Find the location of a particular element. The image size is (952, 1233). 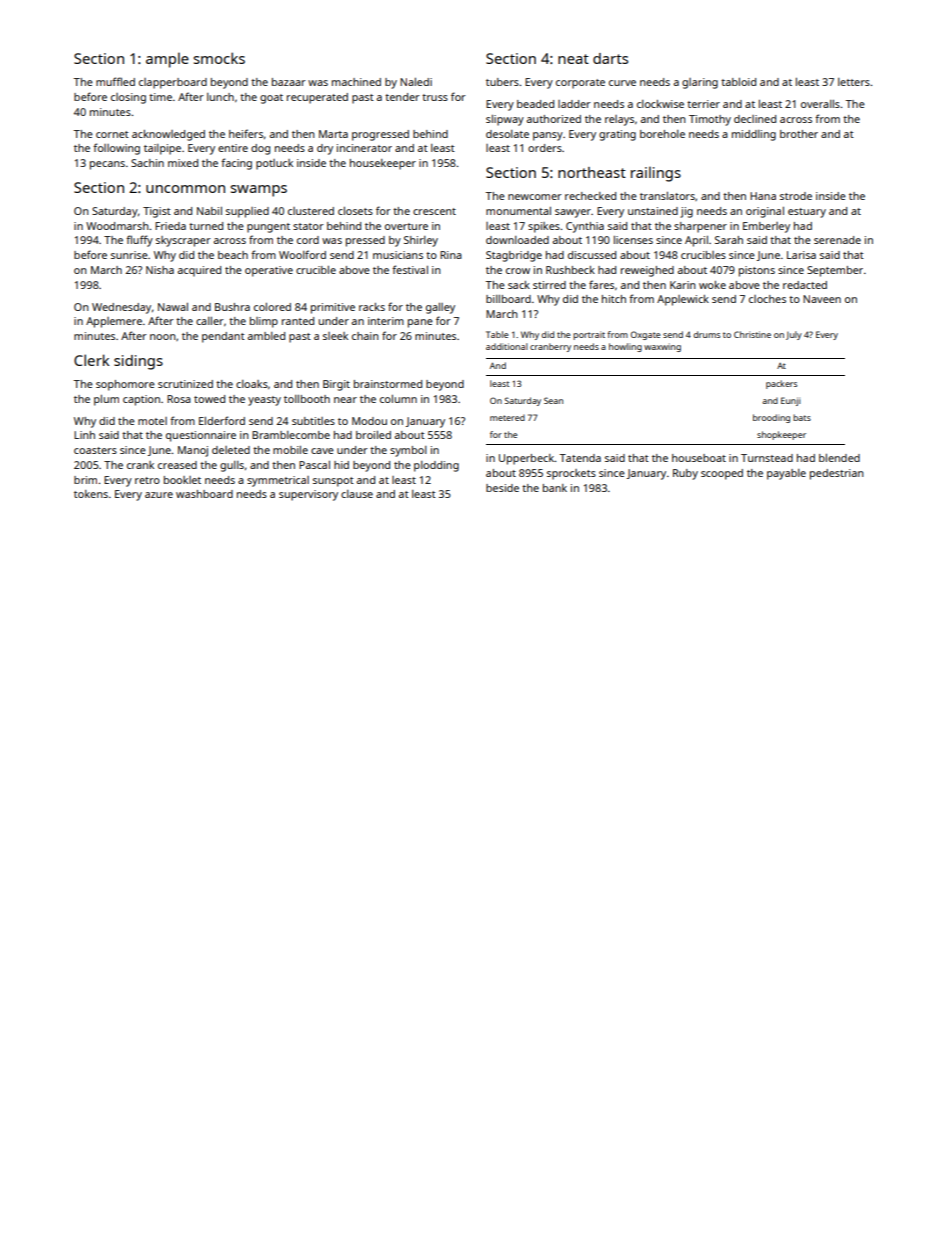

deleted is located at coordinates (231, 450).
